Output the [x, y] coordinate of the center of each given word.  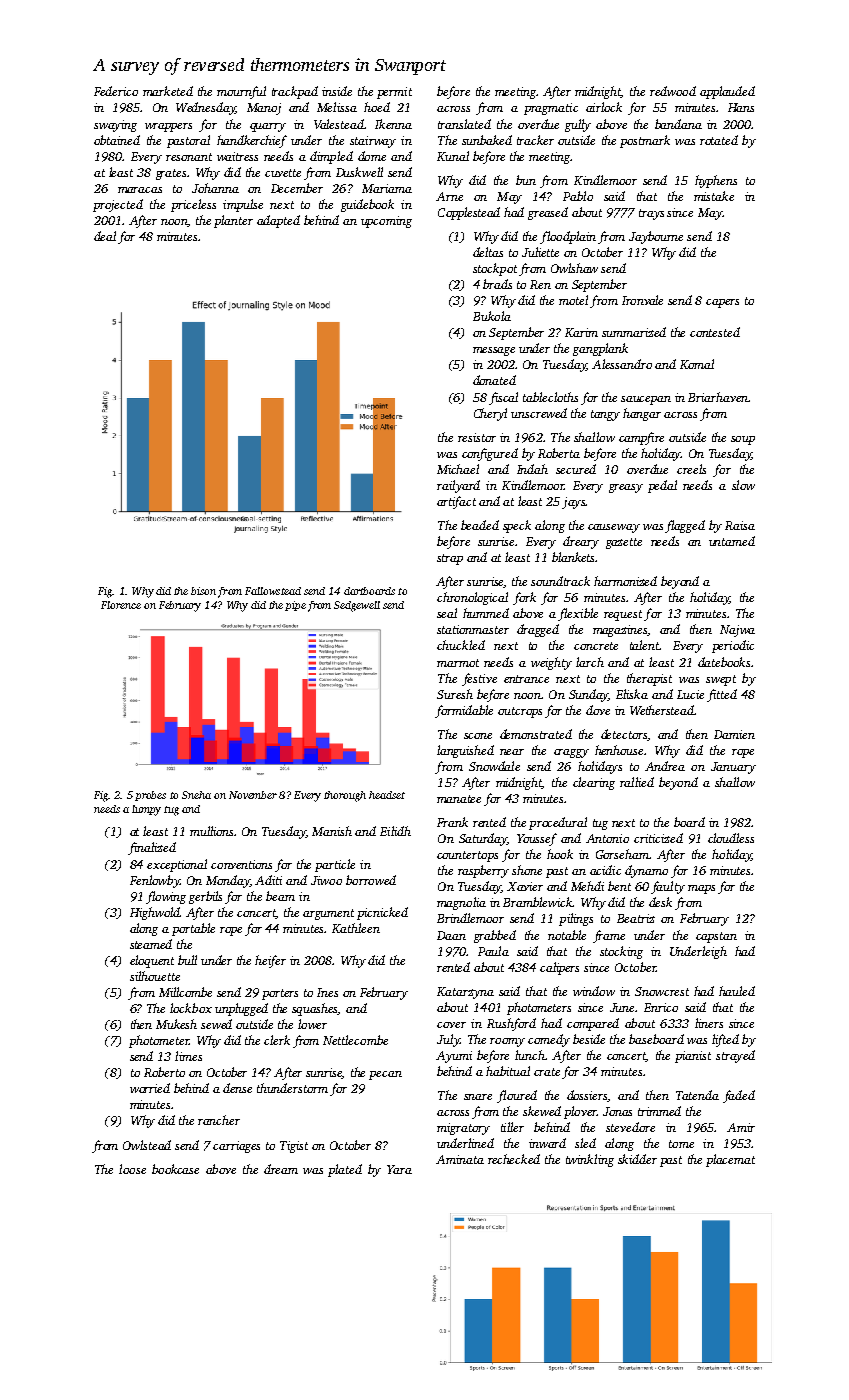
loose [132, 1169]
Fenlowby [155, 881]
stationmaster [473, 629]
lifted [725, 1040]
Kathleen [356, 928]
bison [203, 591]
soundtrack [560, 581]
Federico [116, 91]
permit [394, 93]
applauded [727, 92]
